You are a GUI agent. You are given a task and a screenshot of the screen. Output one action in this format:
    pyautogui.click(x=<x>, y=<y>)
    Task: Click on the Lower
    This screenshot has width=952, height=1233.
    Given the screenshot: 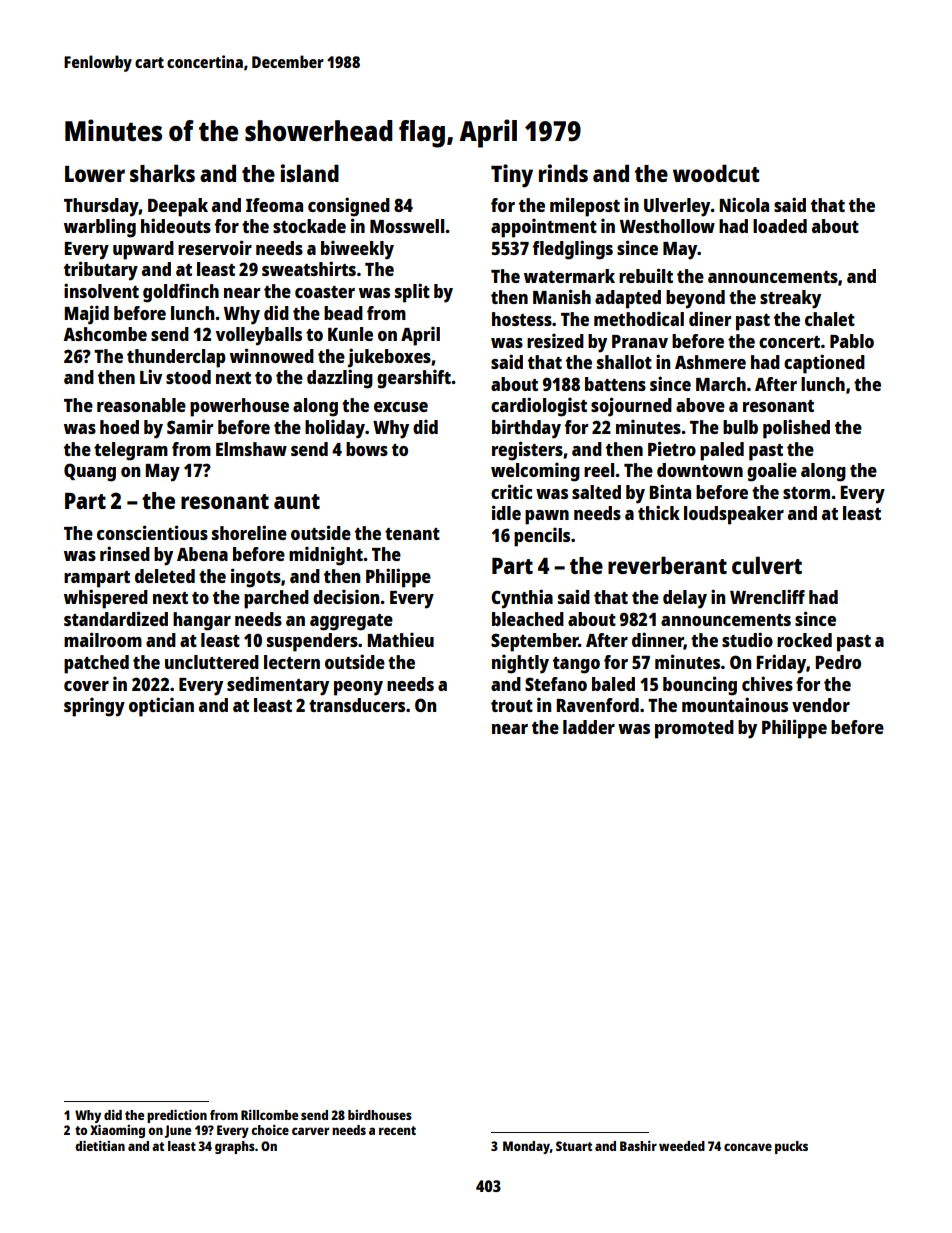 What is the action you would take?
    pyautogui.click(x=95, y=174)
